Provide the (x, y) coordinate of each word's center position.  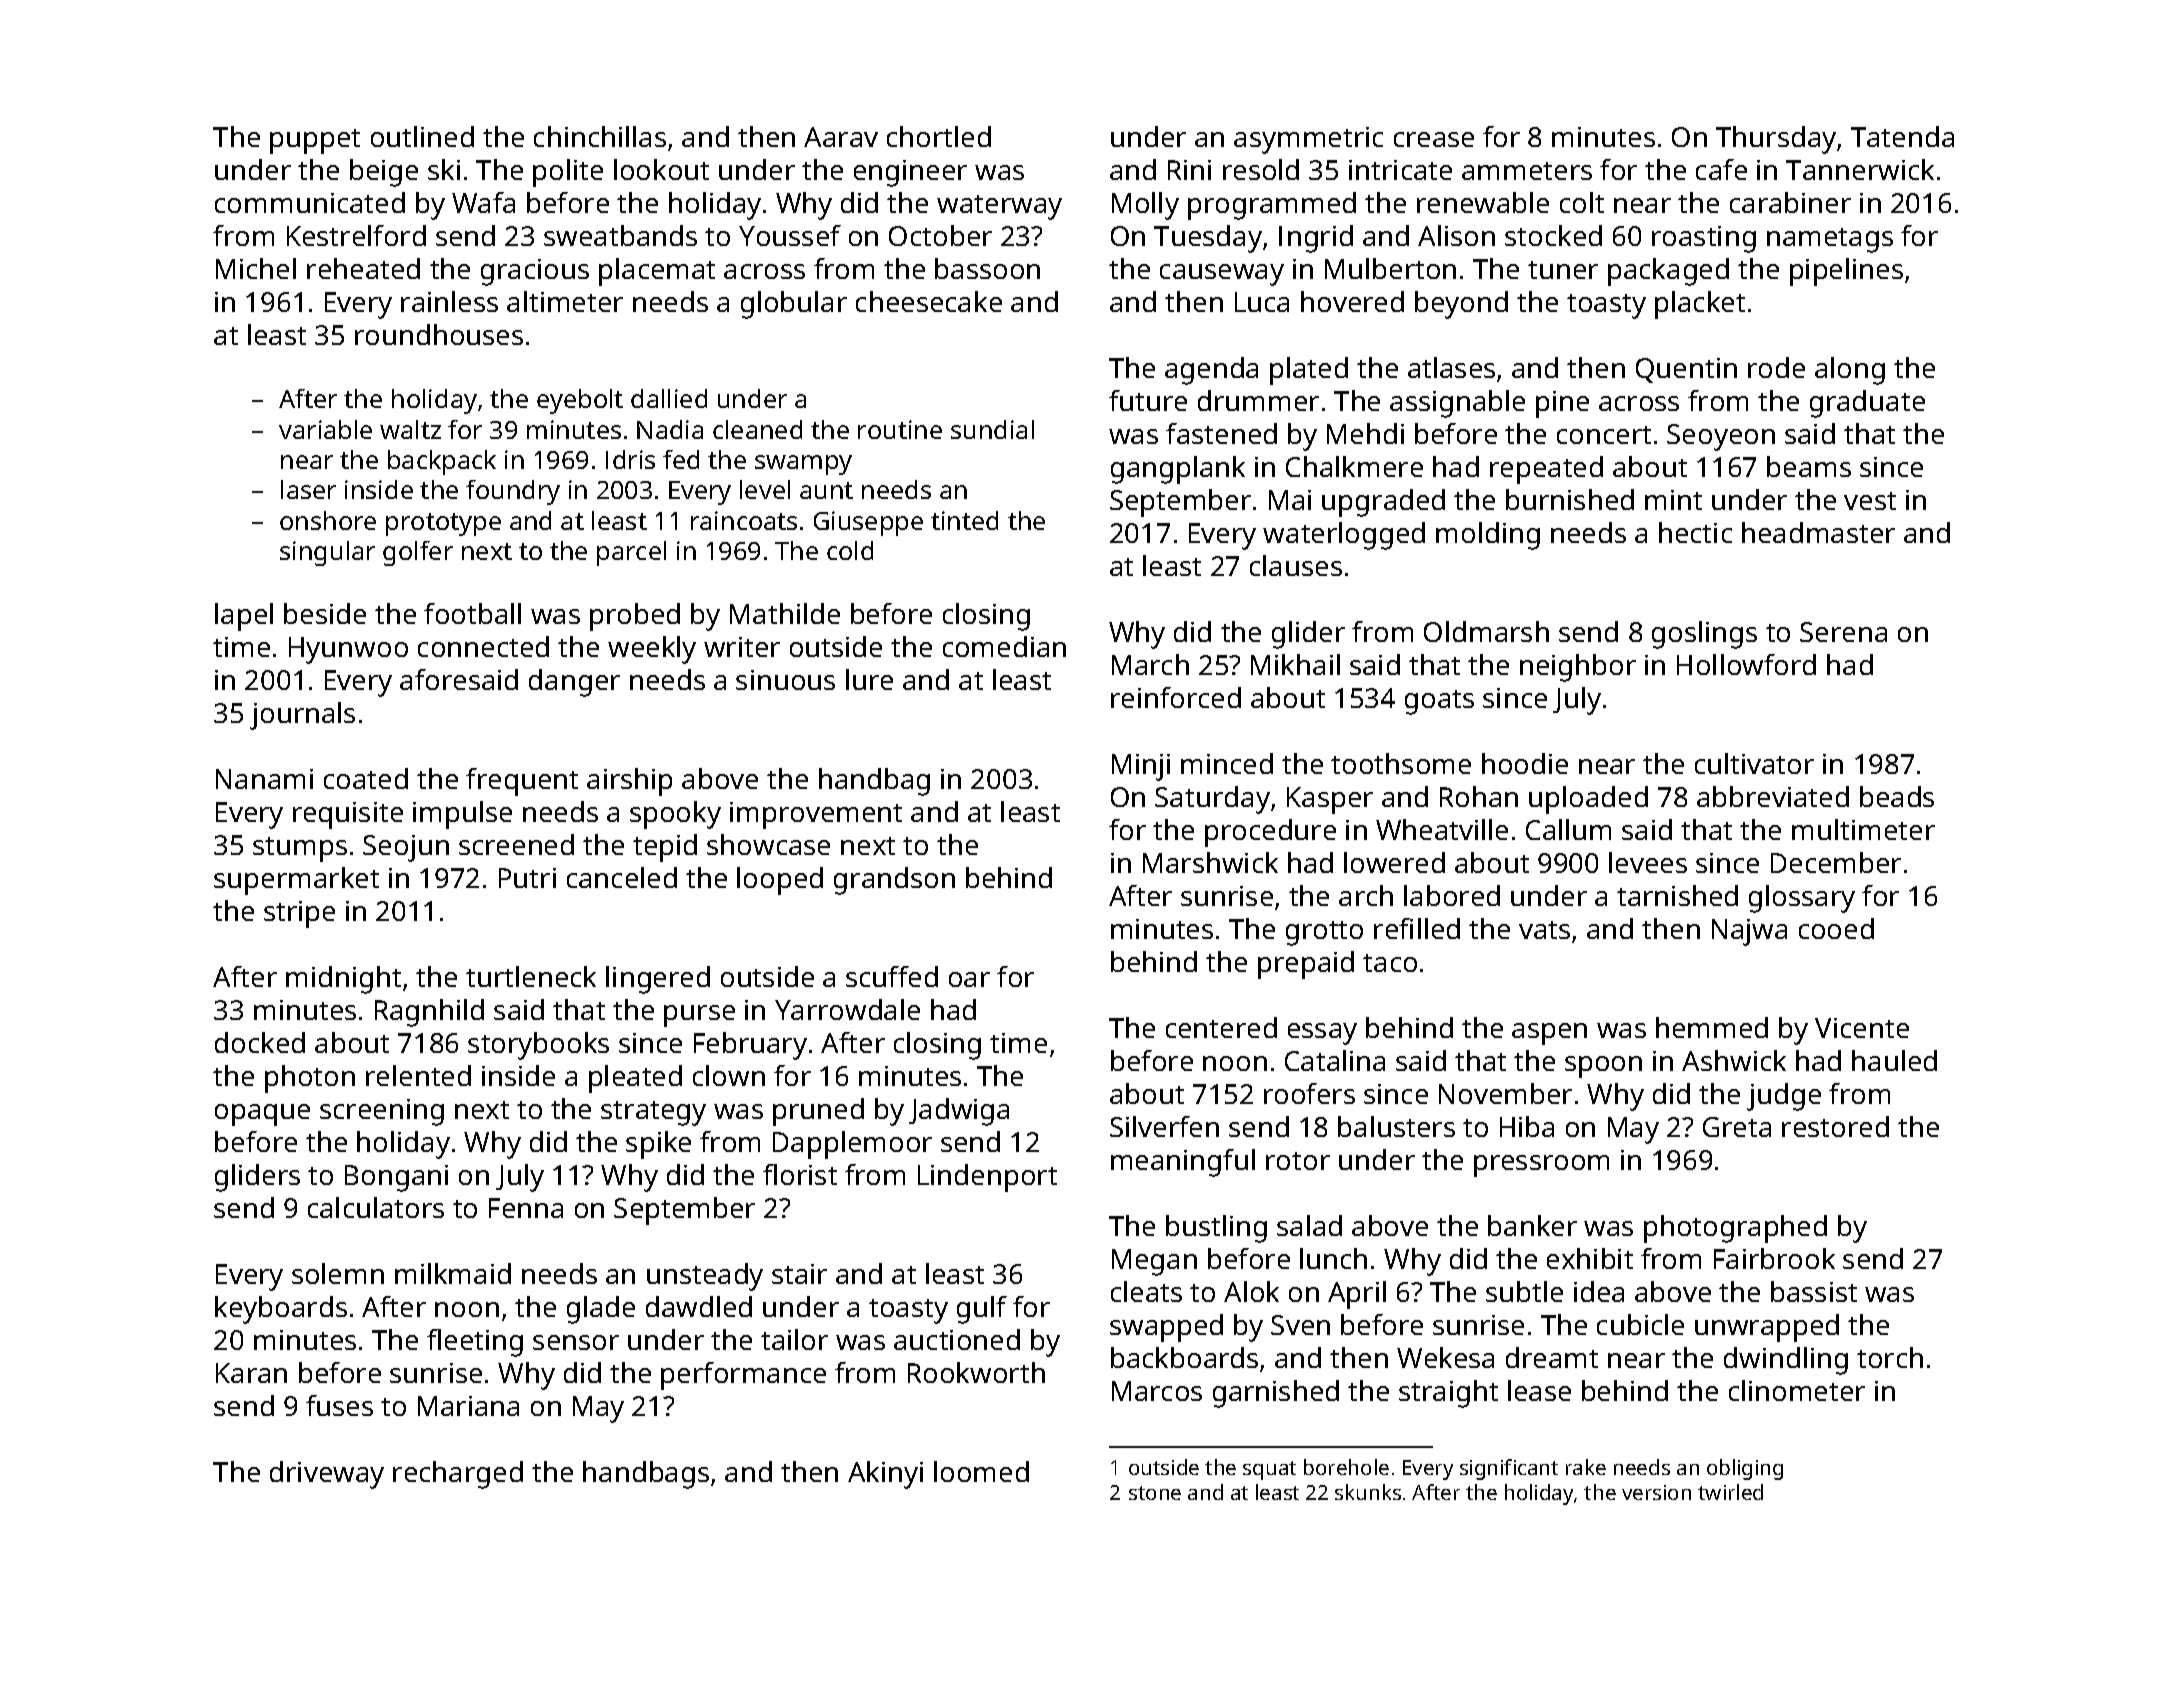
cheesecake (929, 301)
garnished (1276, 1394)
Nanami (264, 779)
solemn (338, 1273)
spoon (1603, 1067)
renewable (1483, 202)
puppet (315, 141)
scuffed (892, 976)
